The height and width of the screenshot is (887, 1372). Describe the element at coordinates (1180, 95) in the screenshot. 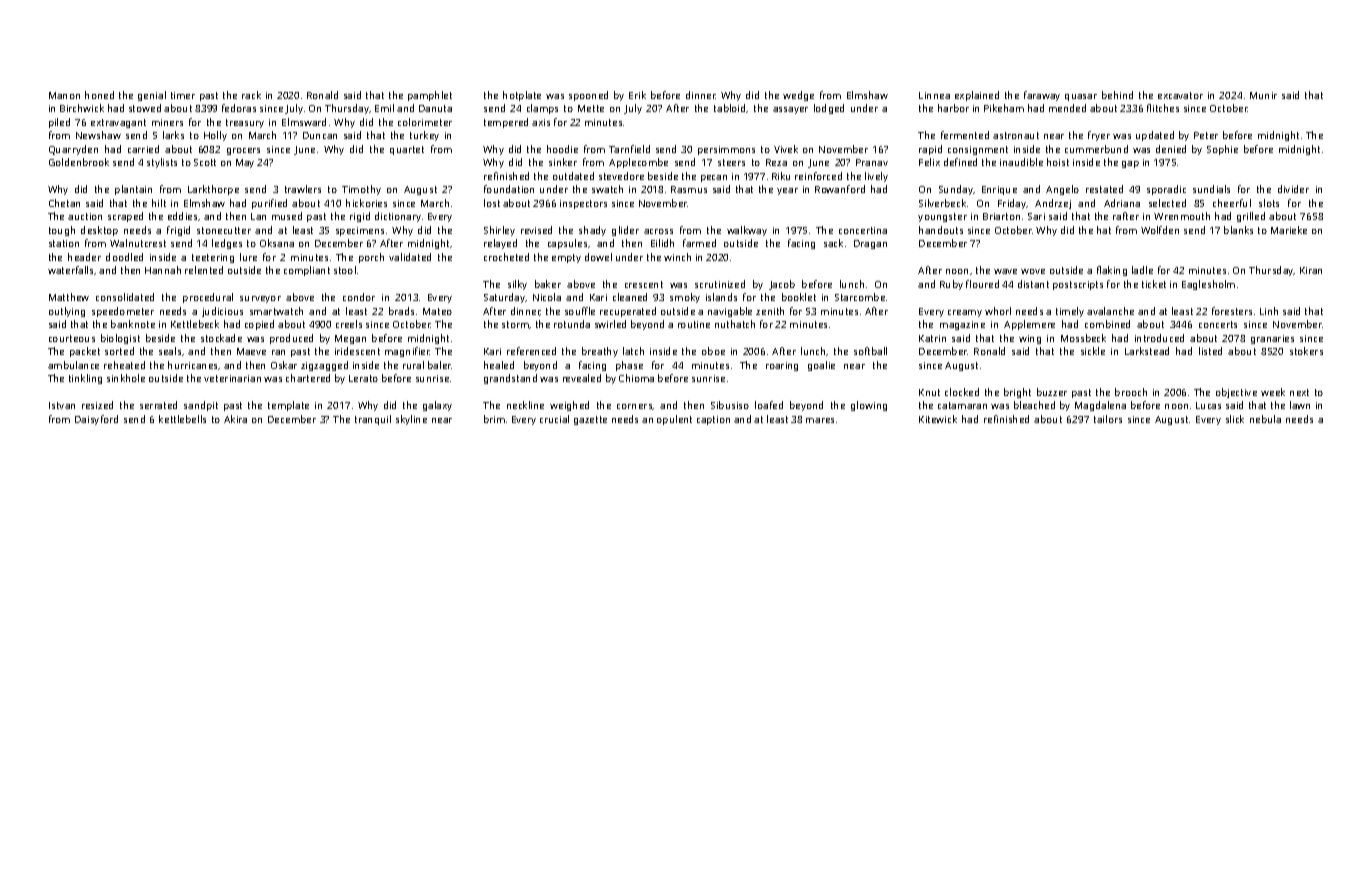

I see `excavator` at that location.
